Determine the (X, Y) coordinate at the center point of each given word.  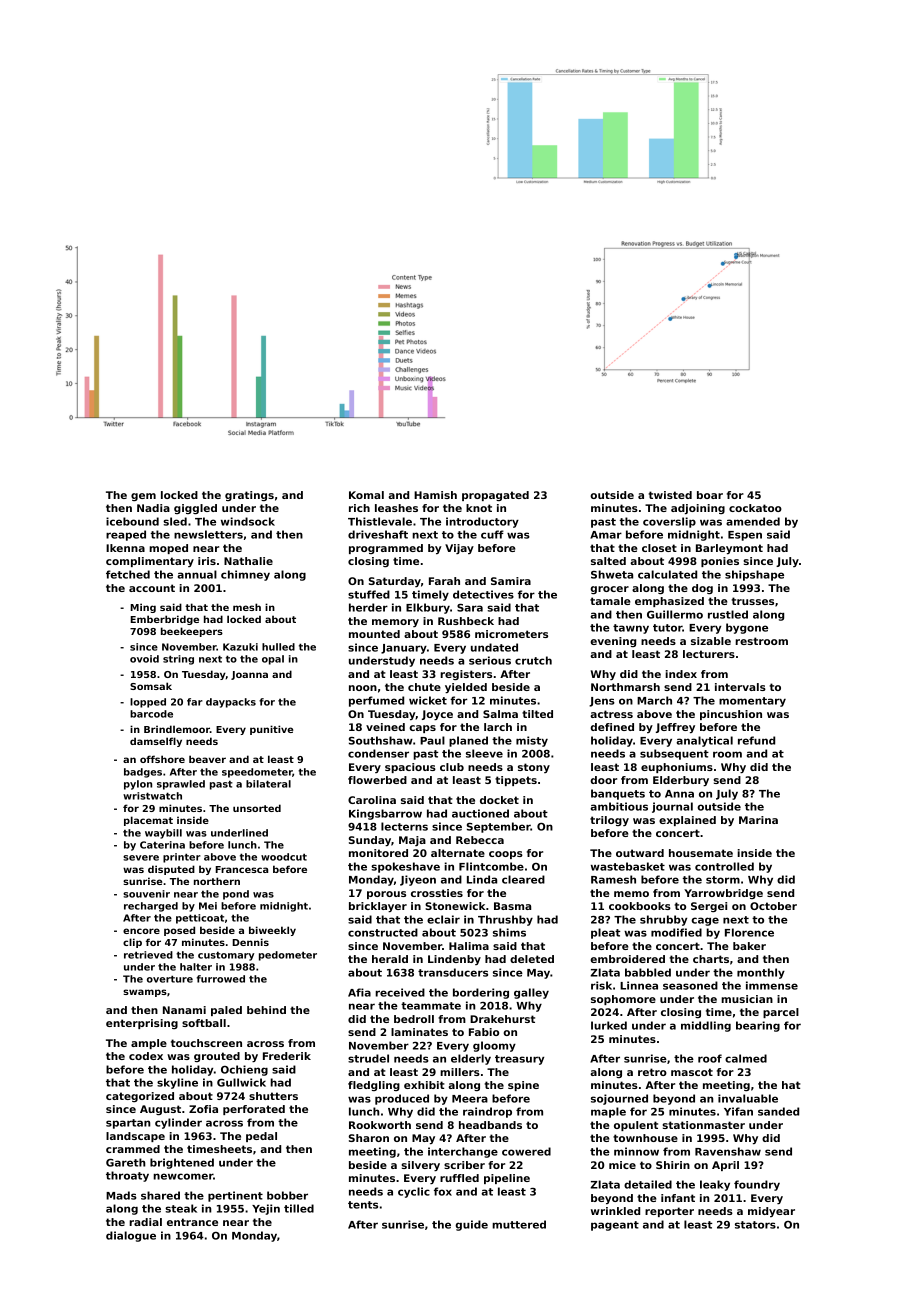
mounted (374, 634)
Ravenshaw (728, 1151)
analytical (704, 741)
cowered (526, 1151)
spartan (128, 1124)
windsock (248, 521)
